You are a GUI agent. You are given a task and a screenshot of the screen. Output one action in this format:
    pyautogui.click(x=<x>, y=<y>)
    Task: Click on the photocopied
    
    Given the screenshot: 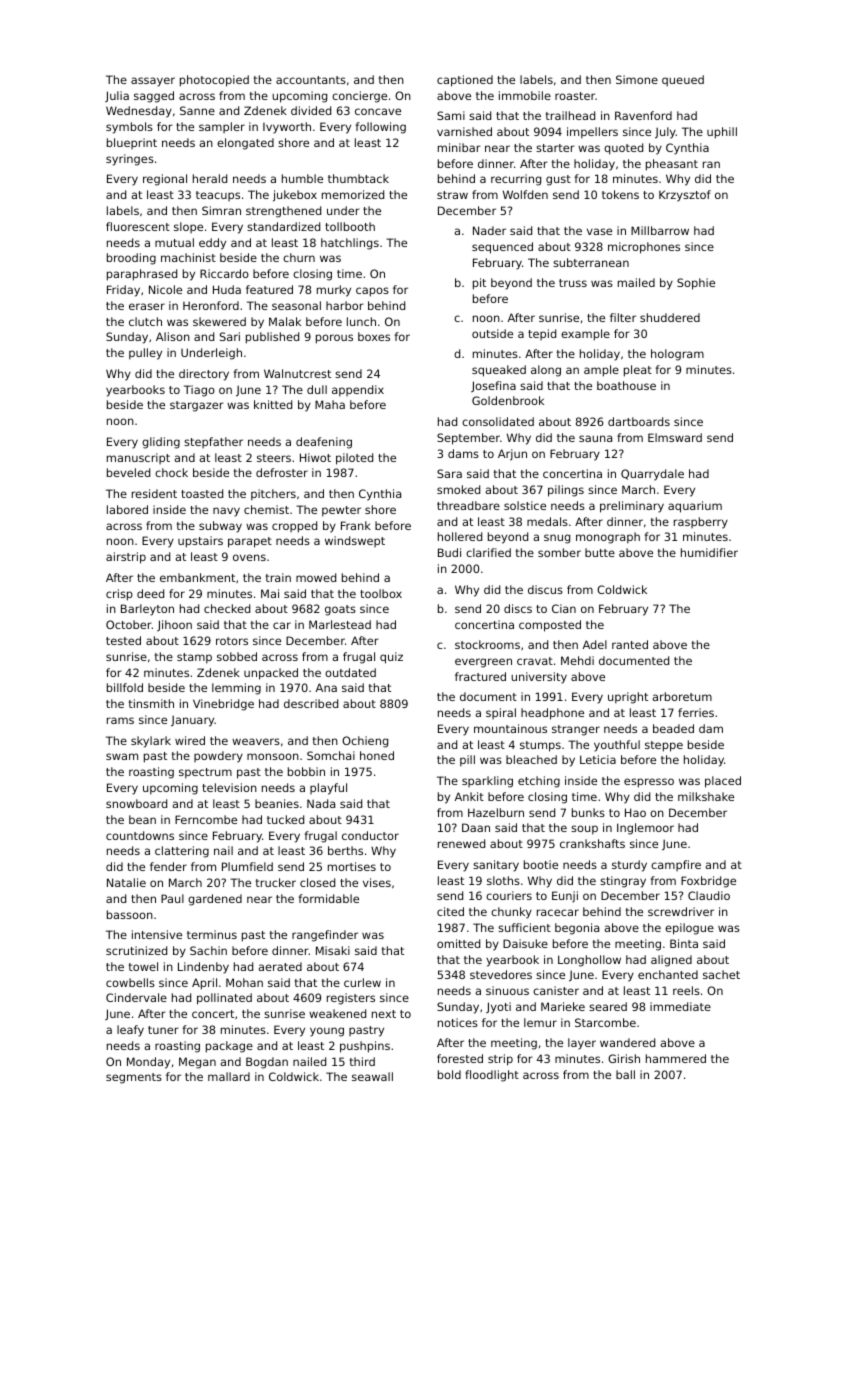 What is the action you would take?
    pyautogui.click(x=214, y=81)
